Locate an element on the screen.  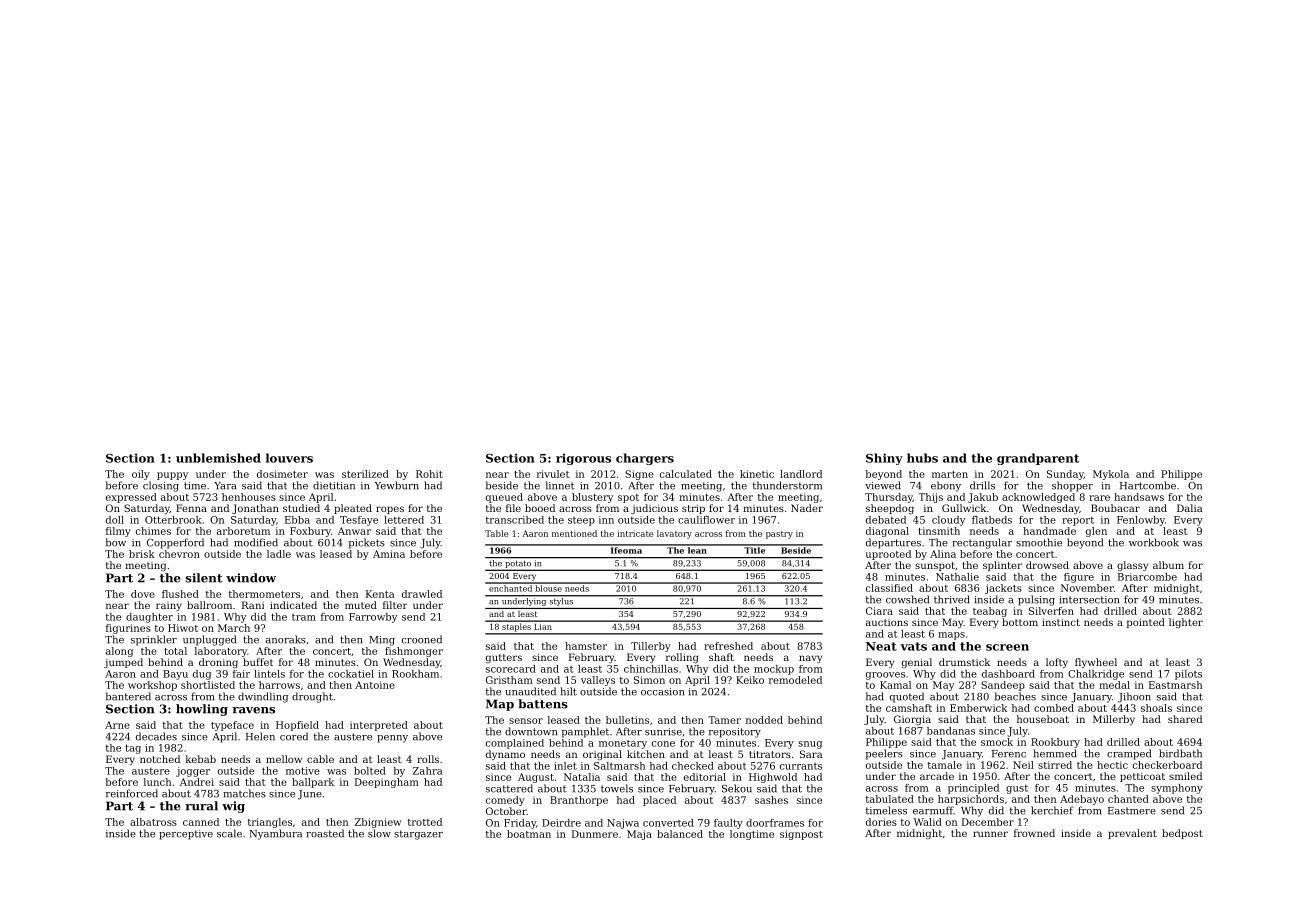
grandparent is located at coordinates (1038, 459).
